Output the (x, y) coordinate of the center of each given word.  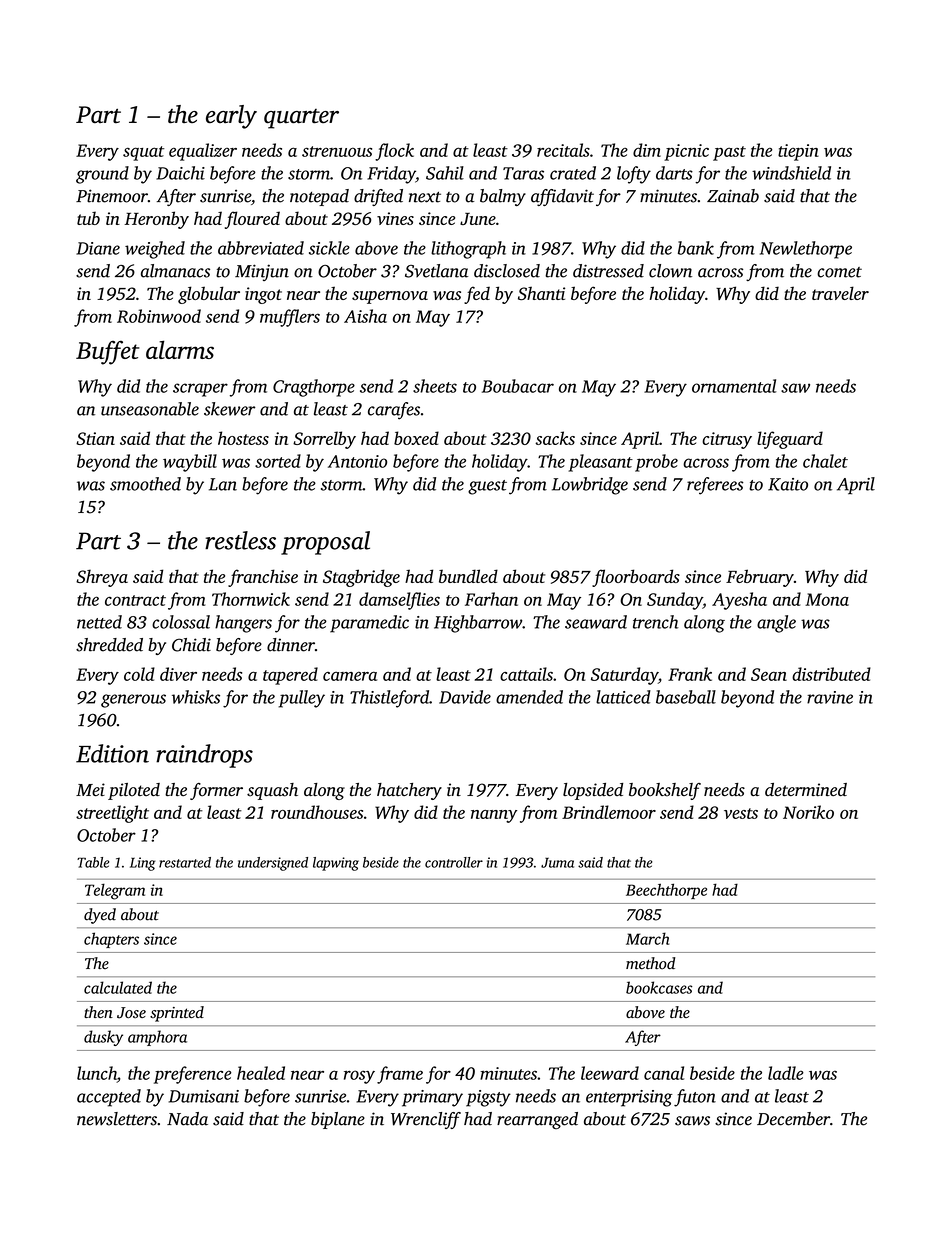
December (793, 1119)
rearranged (537, 1120)
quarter (301, 119)
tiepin (798, 152)
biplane (338, 1120)
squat (143, 153)
